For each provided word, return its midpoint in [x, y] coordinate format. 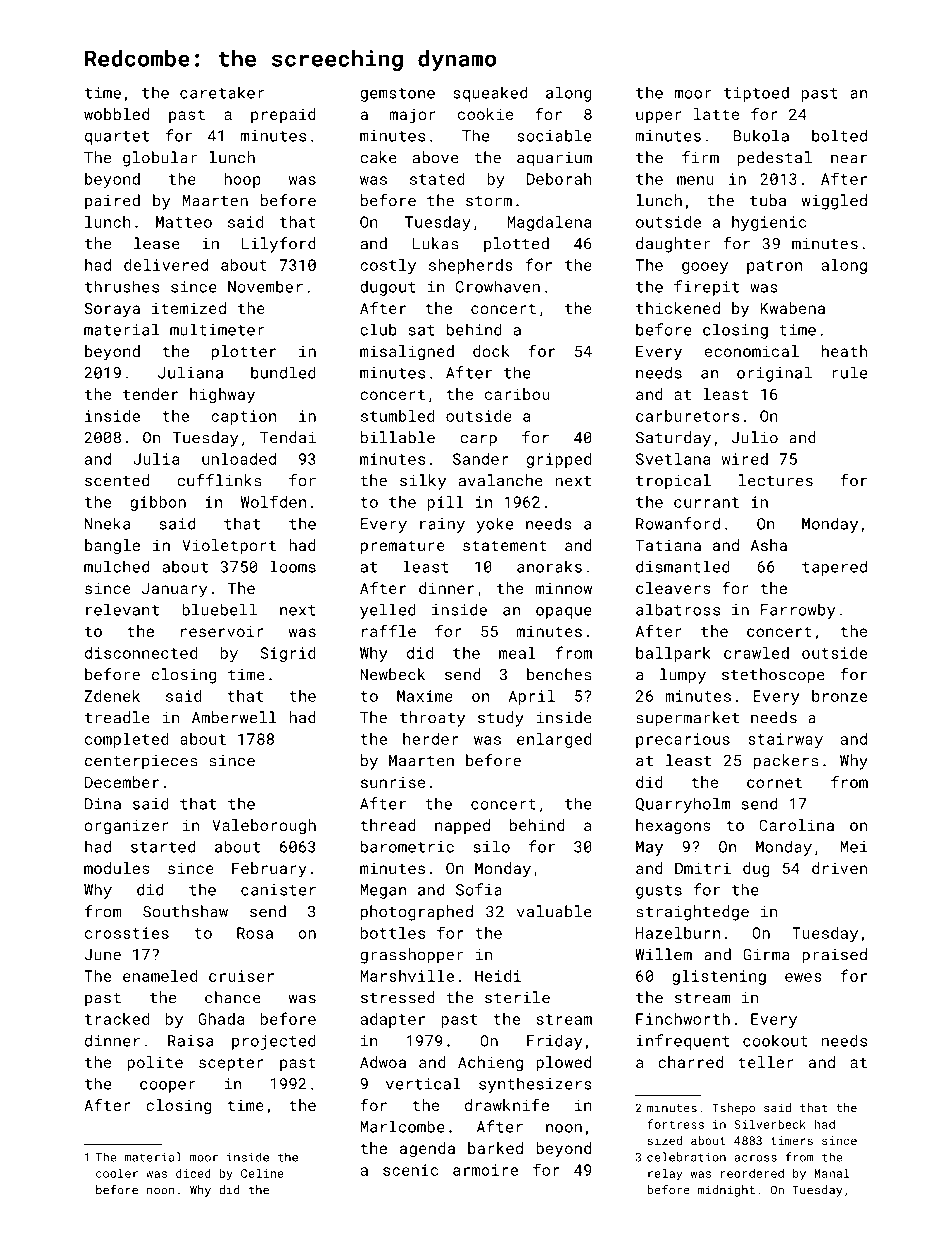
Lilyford [279, 245]
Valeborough [264, 827]
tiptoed [756, 94]
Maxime [425, 696]
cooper [168, 1087]
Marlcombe [402, 1126]
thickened [678, 308]
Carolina [796, 825]
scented [117, 480]
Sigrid [288, 654]
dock [491, 351]
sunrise [393, 782]
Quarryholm [682, 805]
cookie [485, 114]
